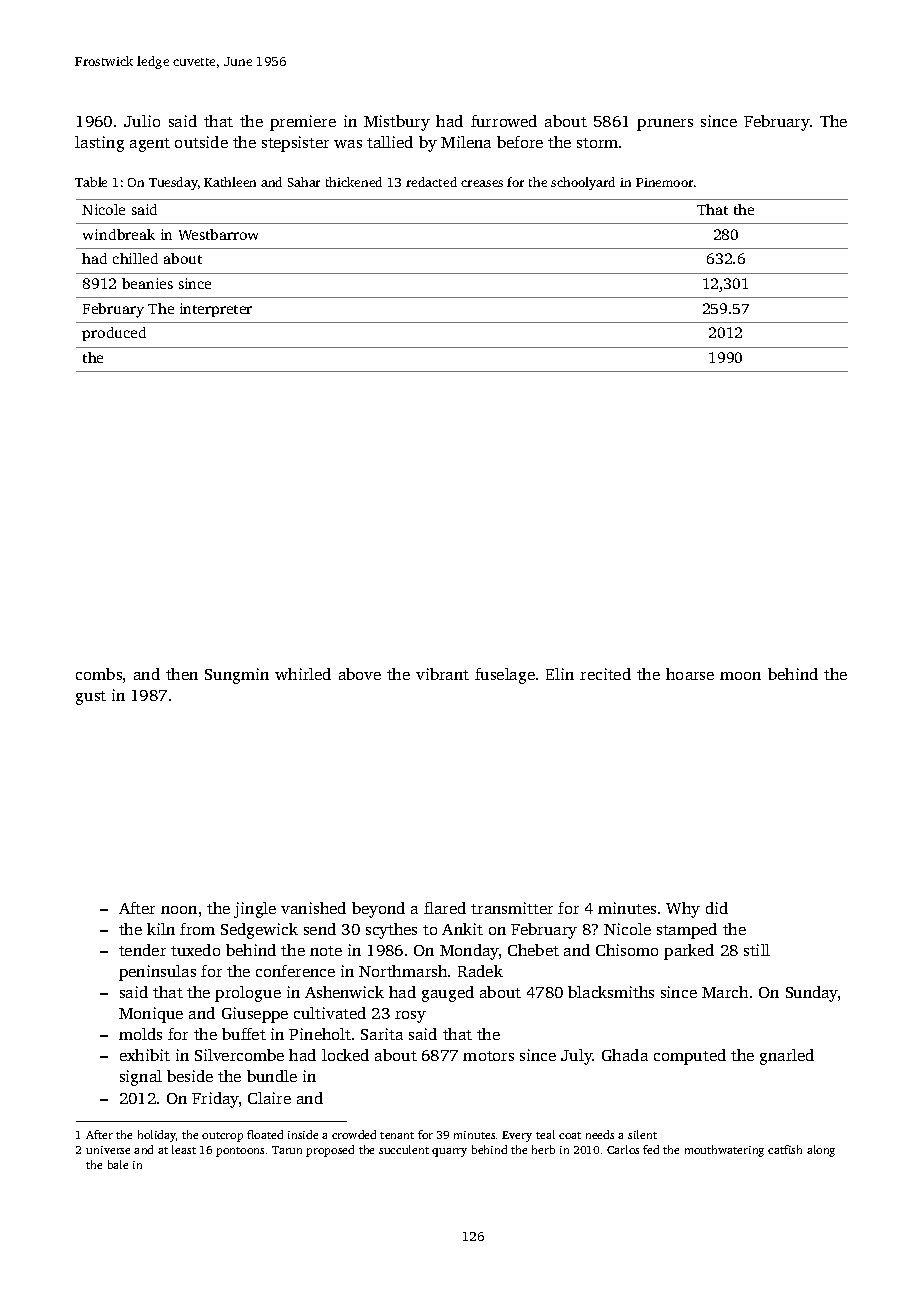 The image size is (924, 1314). Describe the element at coordinates (690, 674) in the image. I see `hoarse` at that location.
